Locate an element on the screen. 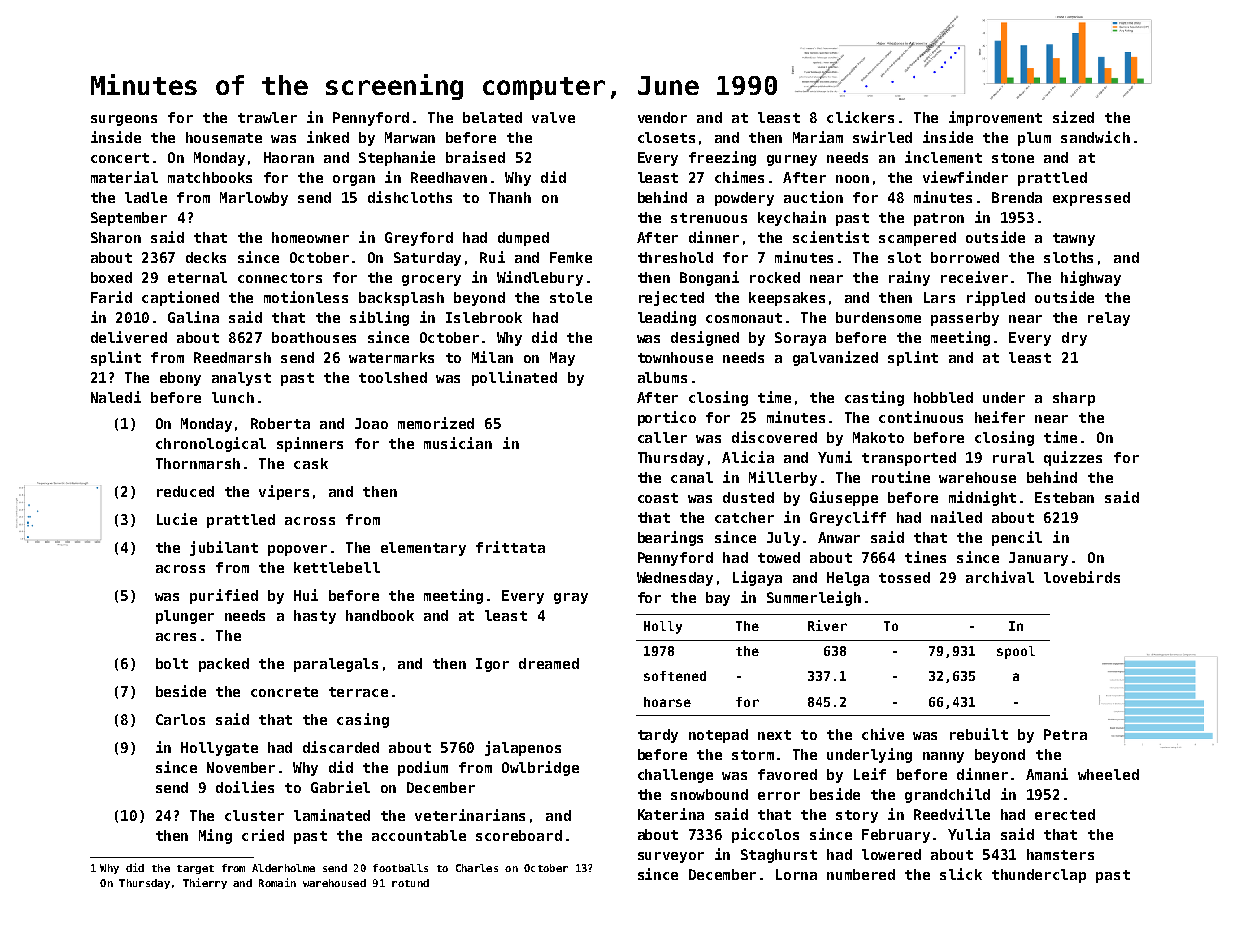 The image size is (1233, 952). improvement is located at coordinates (995, 118).
